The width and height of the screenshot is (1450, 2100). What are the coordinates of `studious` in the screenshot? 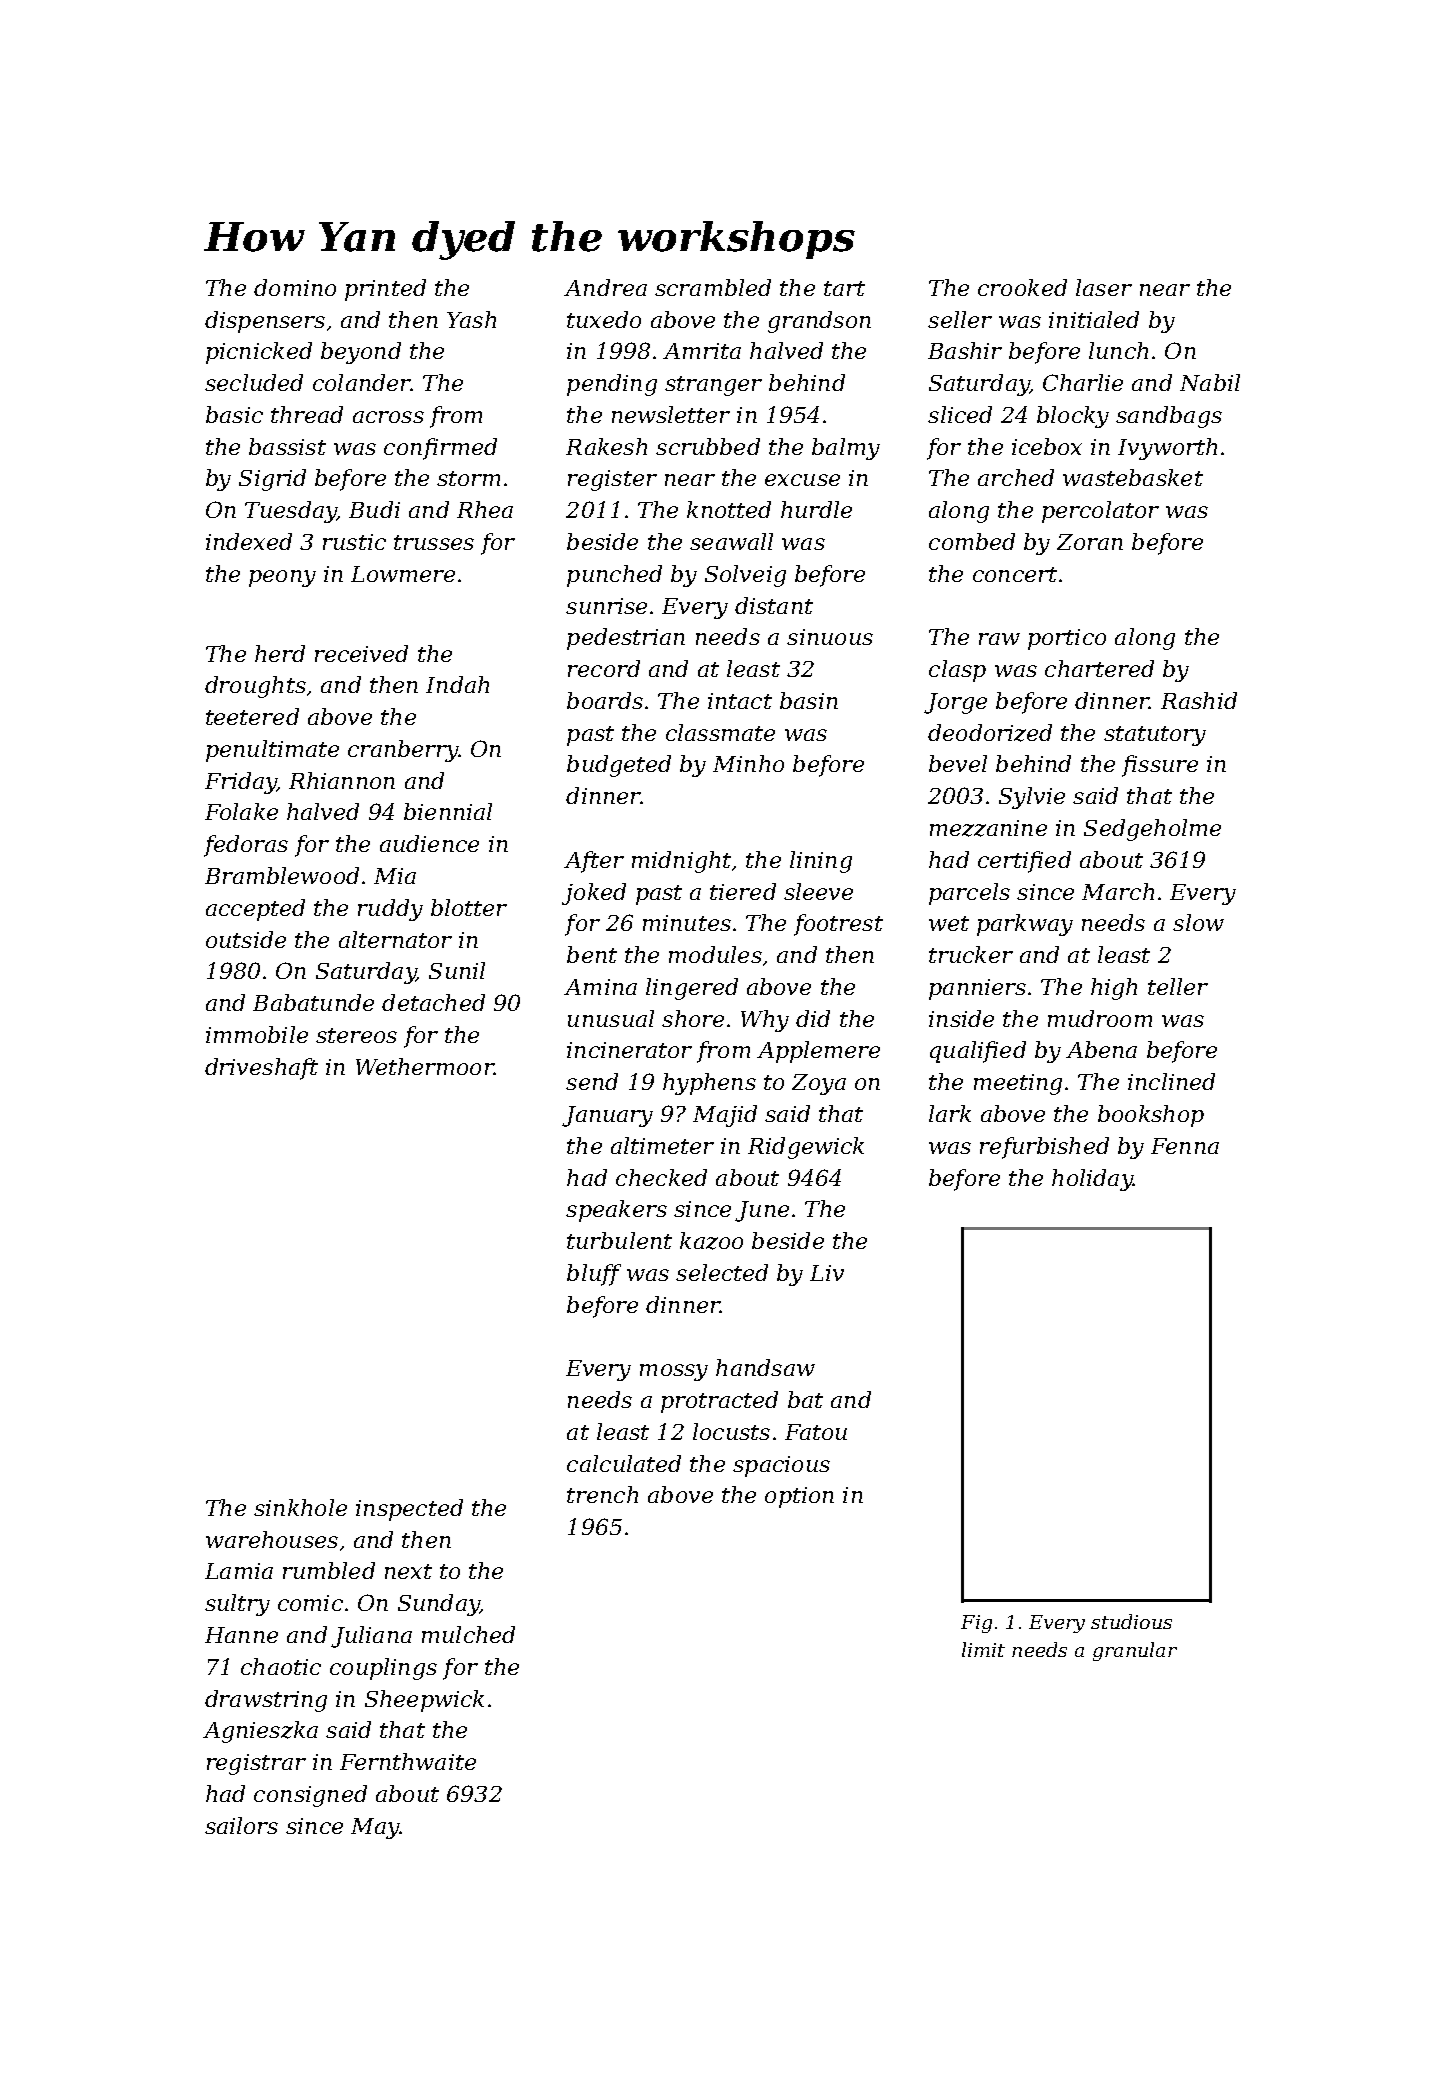 It's located at (1131, 1621).
